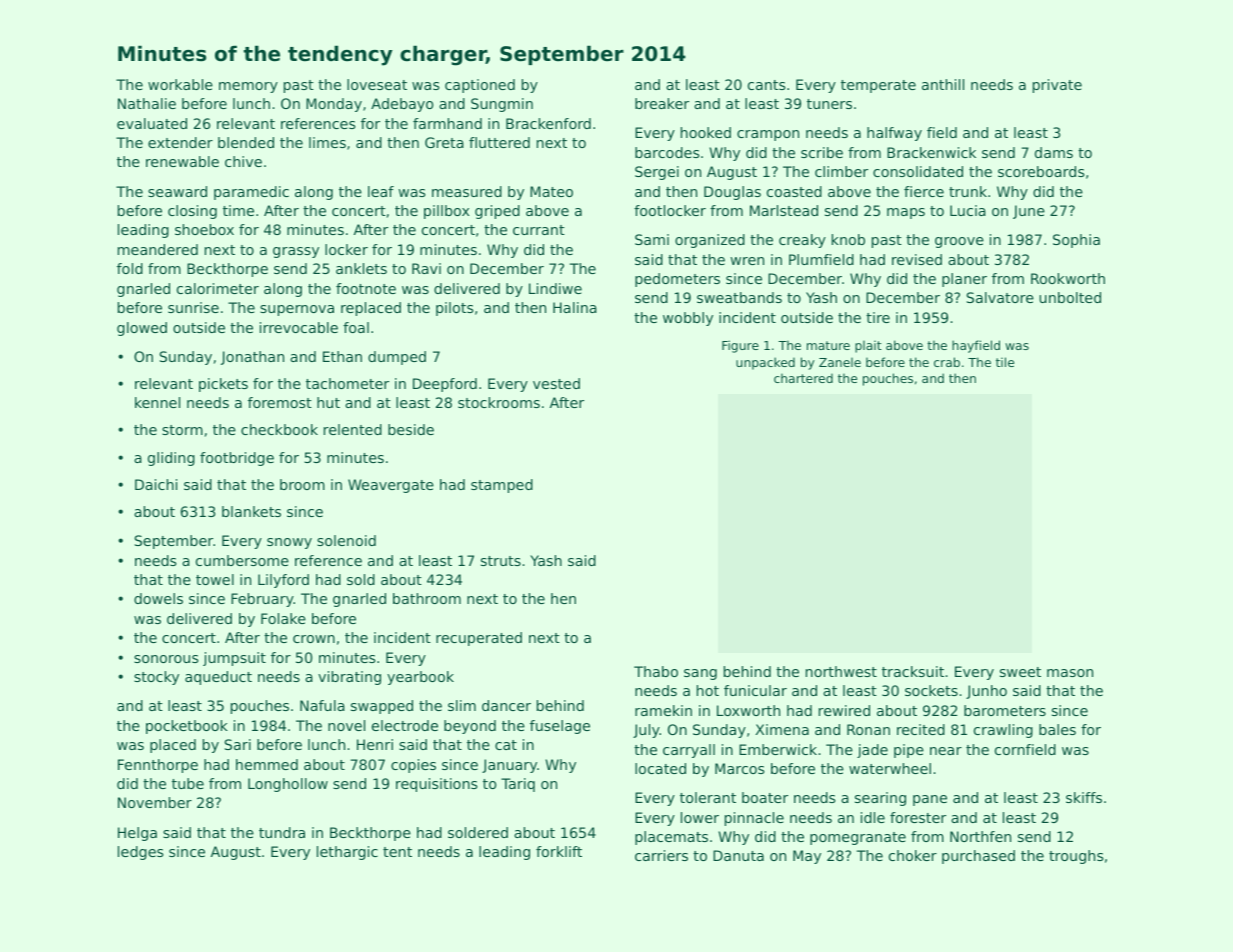 Image resolution: width=1233 pixels, height=952 pixels. What do you see at coordinates (411, 429) in the screenshot?
I see `beside` at bounding box center [411, 429].
